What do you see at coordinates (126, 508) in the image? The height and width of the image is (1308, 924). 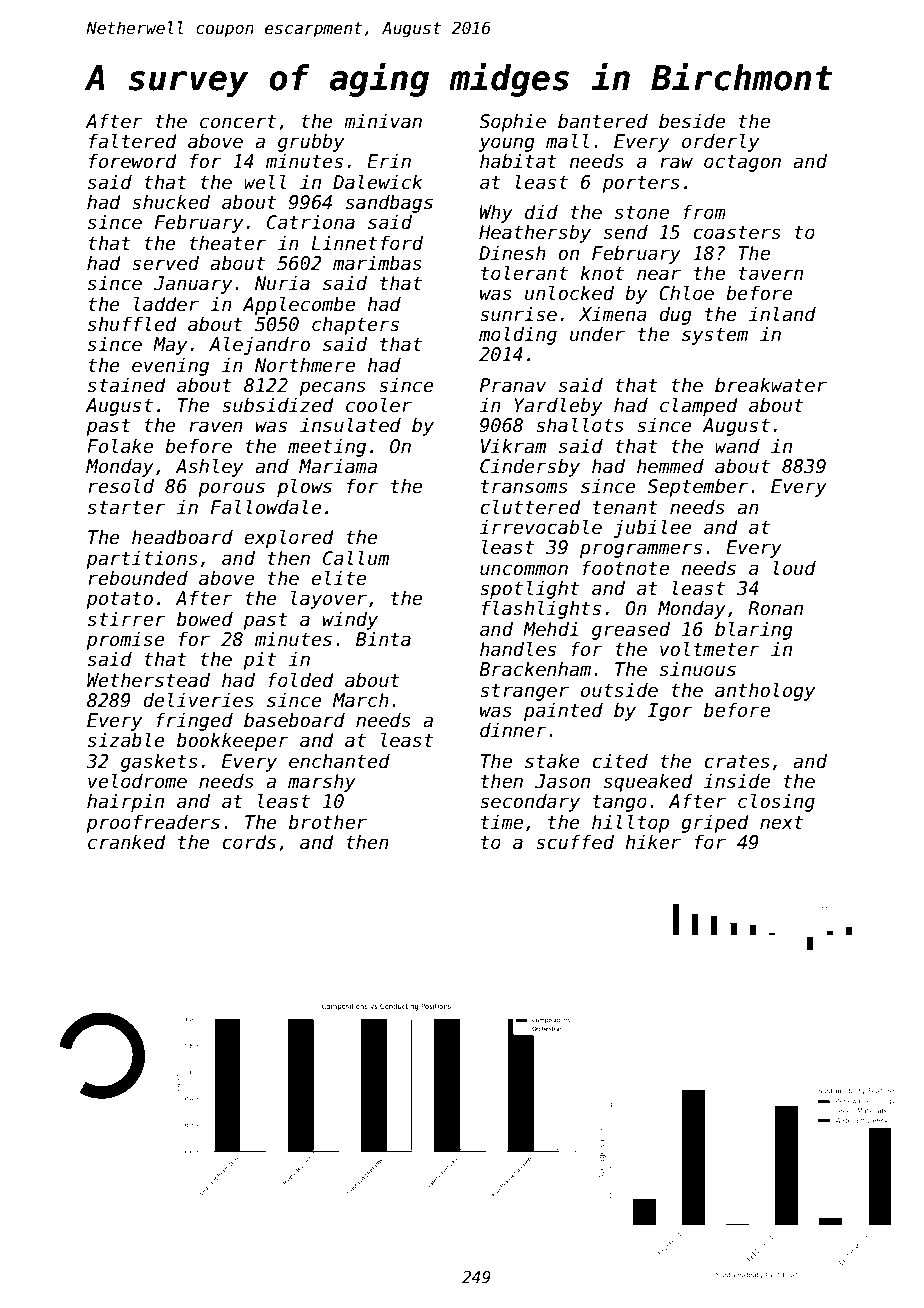 I see `starter` at bounding box center [126, 508].
